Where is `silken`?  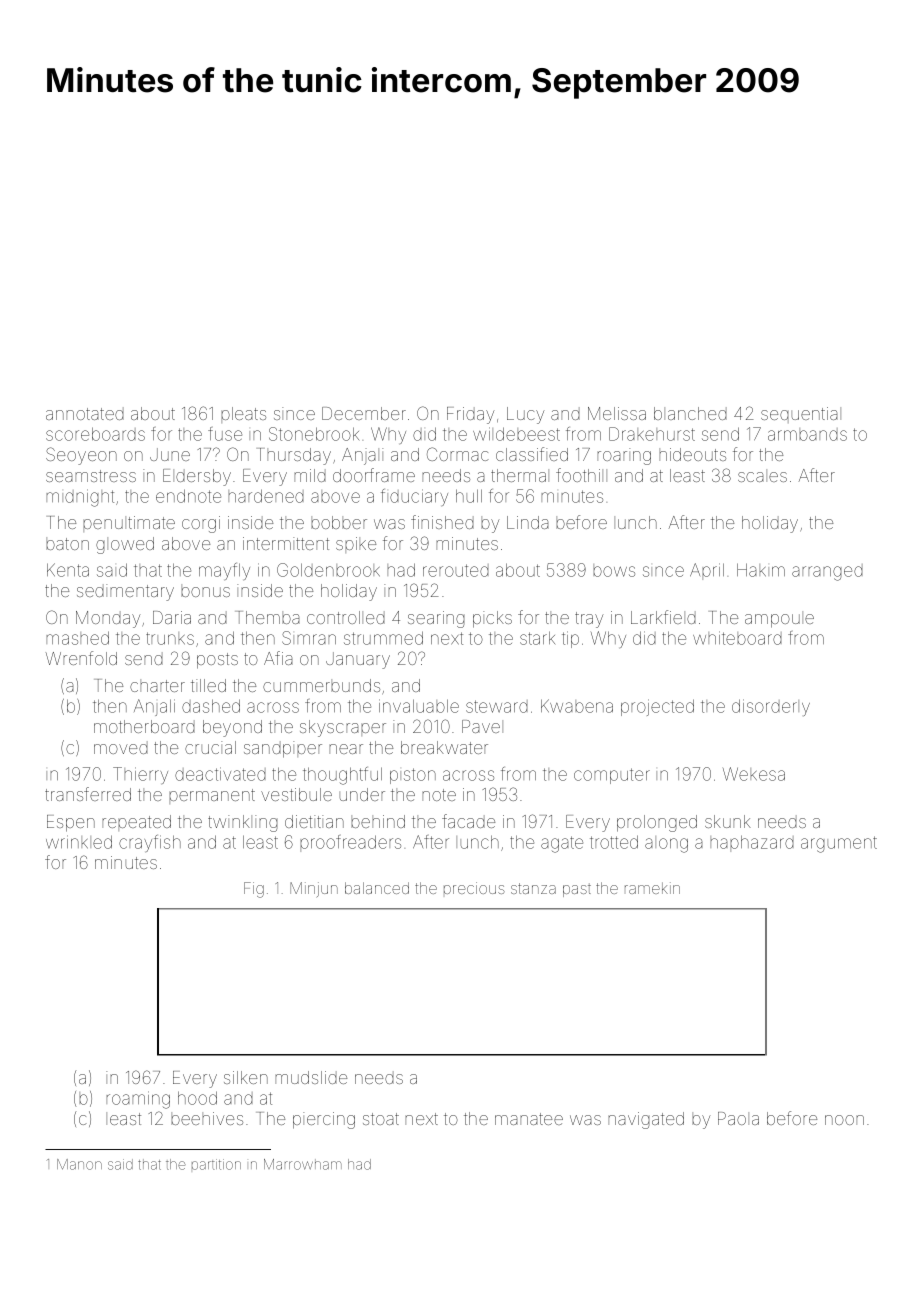 silken is located at coordinates (246, 1077).
